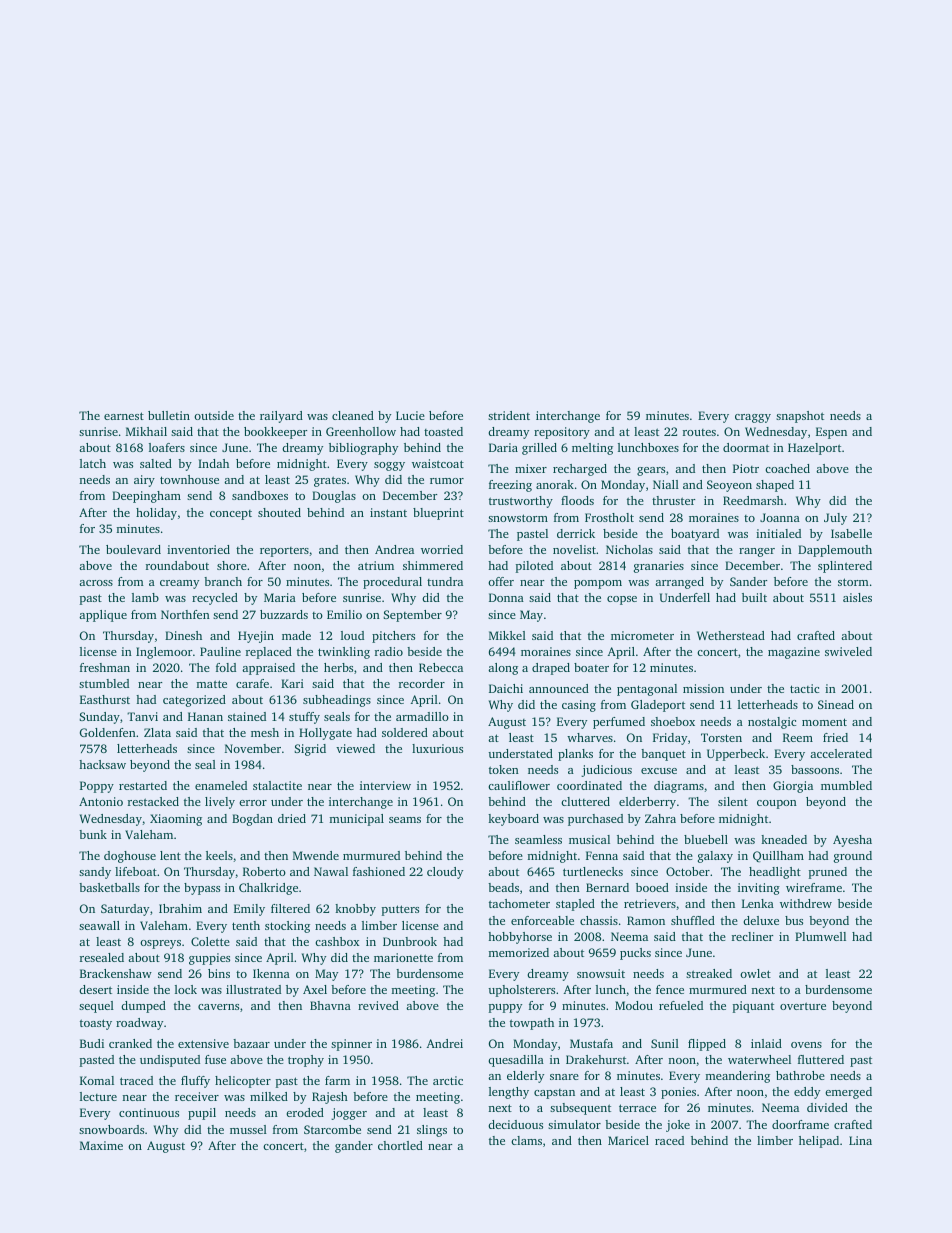 This screenshot has width=952, height=1233. Describe the element at coordinates (226, 667) in the screenshot. I see `fold` at that location.
